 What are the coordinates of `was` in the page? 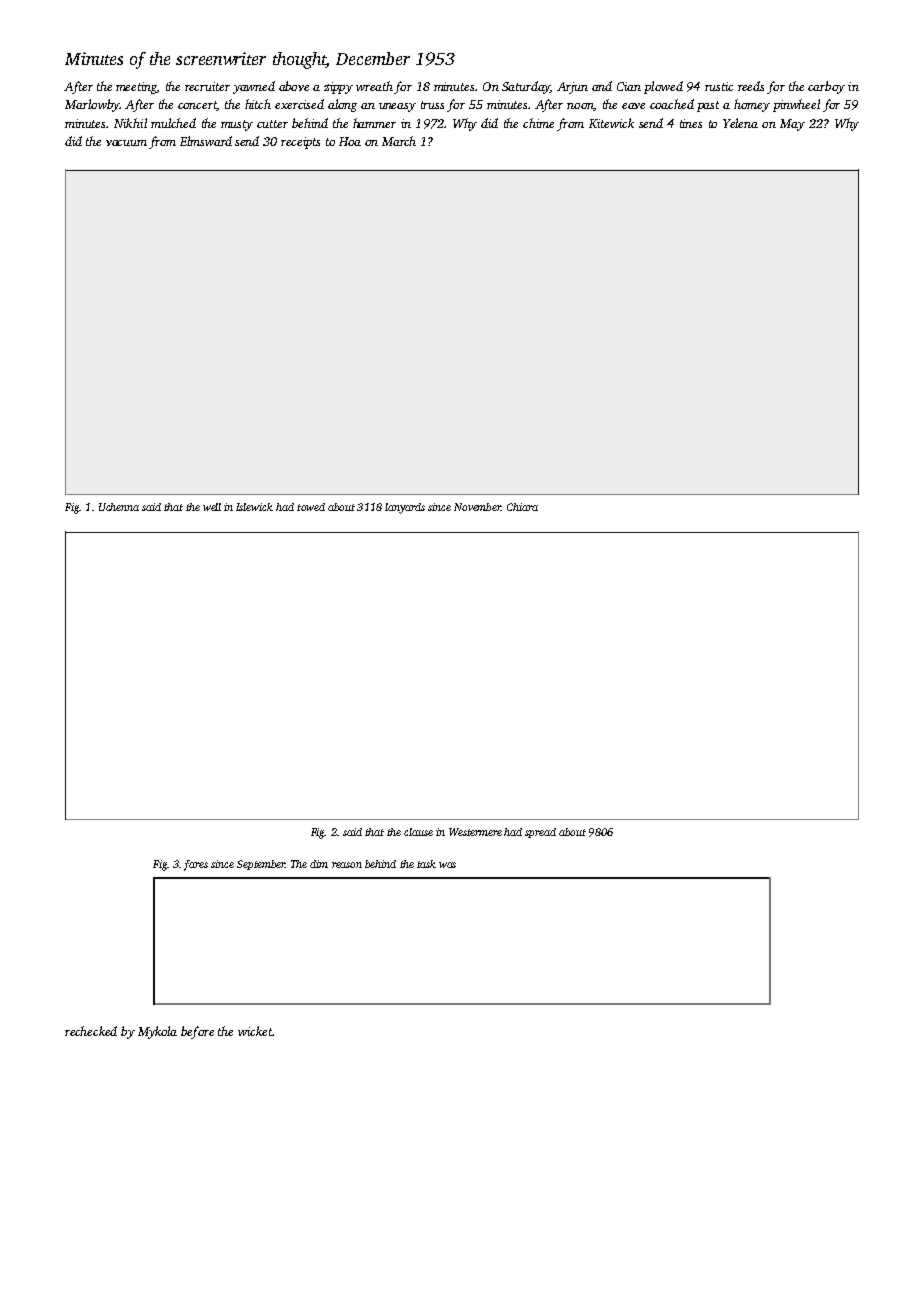 It's located at (447, 865).
